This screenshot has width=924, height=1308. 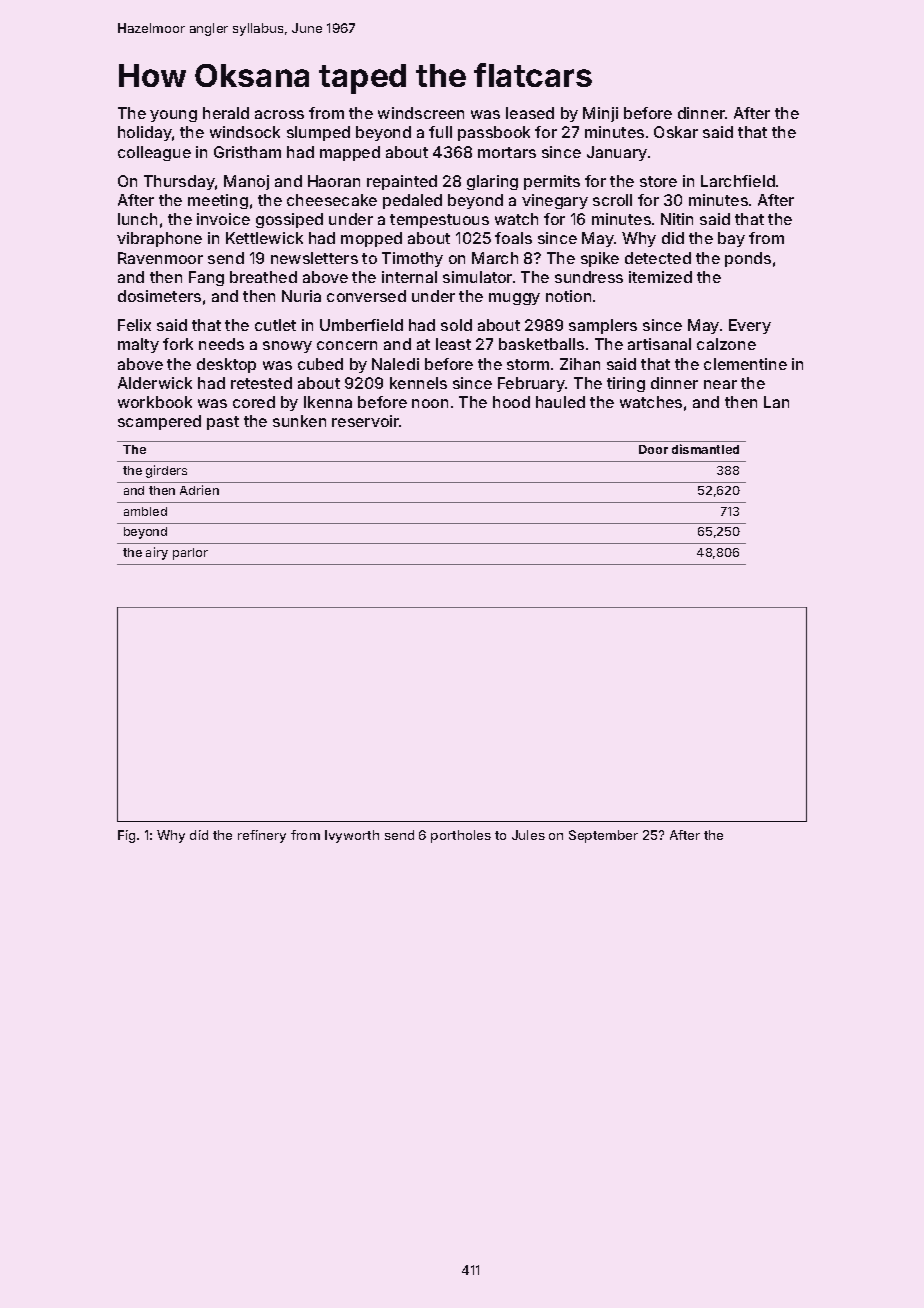 What do you see at coordinates (154, 153) in the screenshot?
I see `colleague` at bounding box center [154, 153].
